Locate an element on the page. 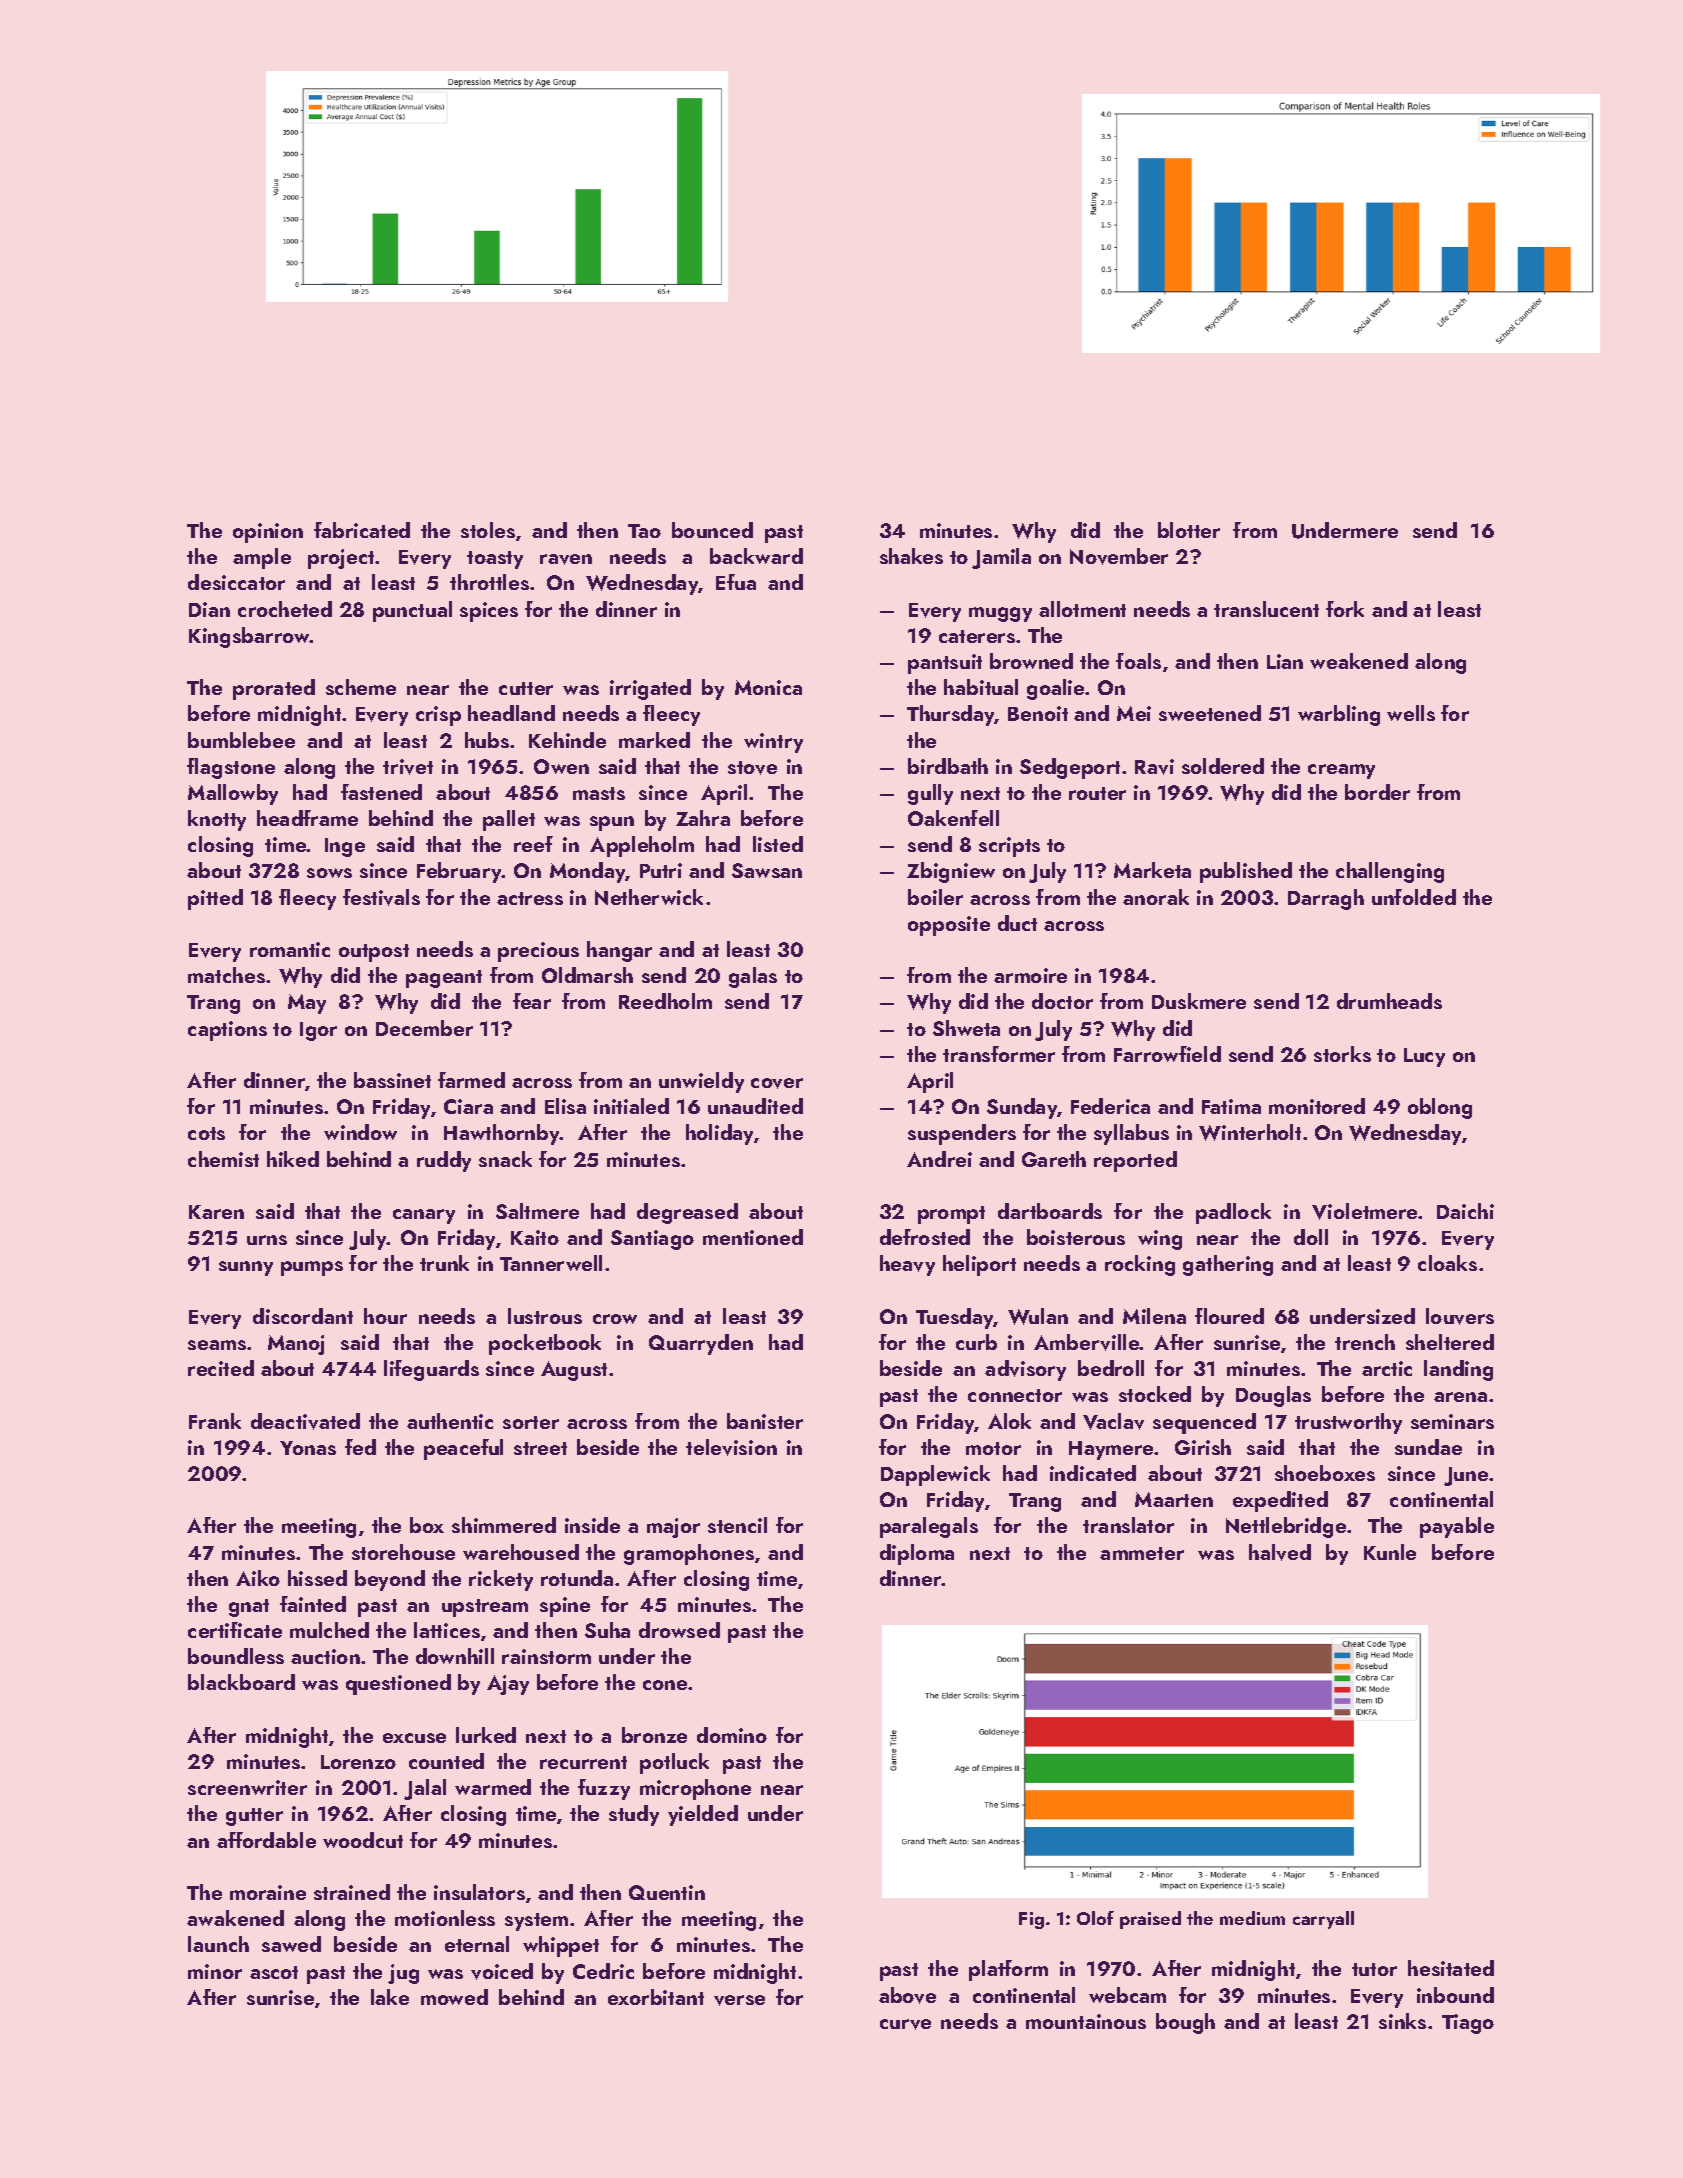 The width and height of the document is (1683, 2178). upstream is located at coordinates (485, 1608).
